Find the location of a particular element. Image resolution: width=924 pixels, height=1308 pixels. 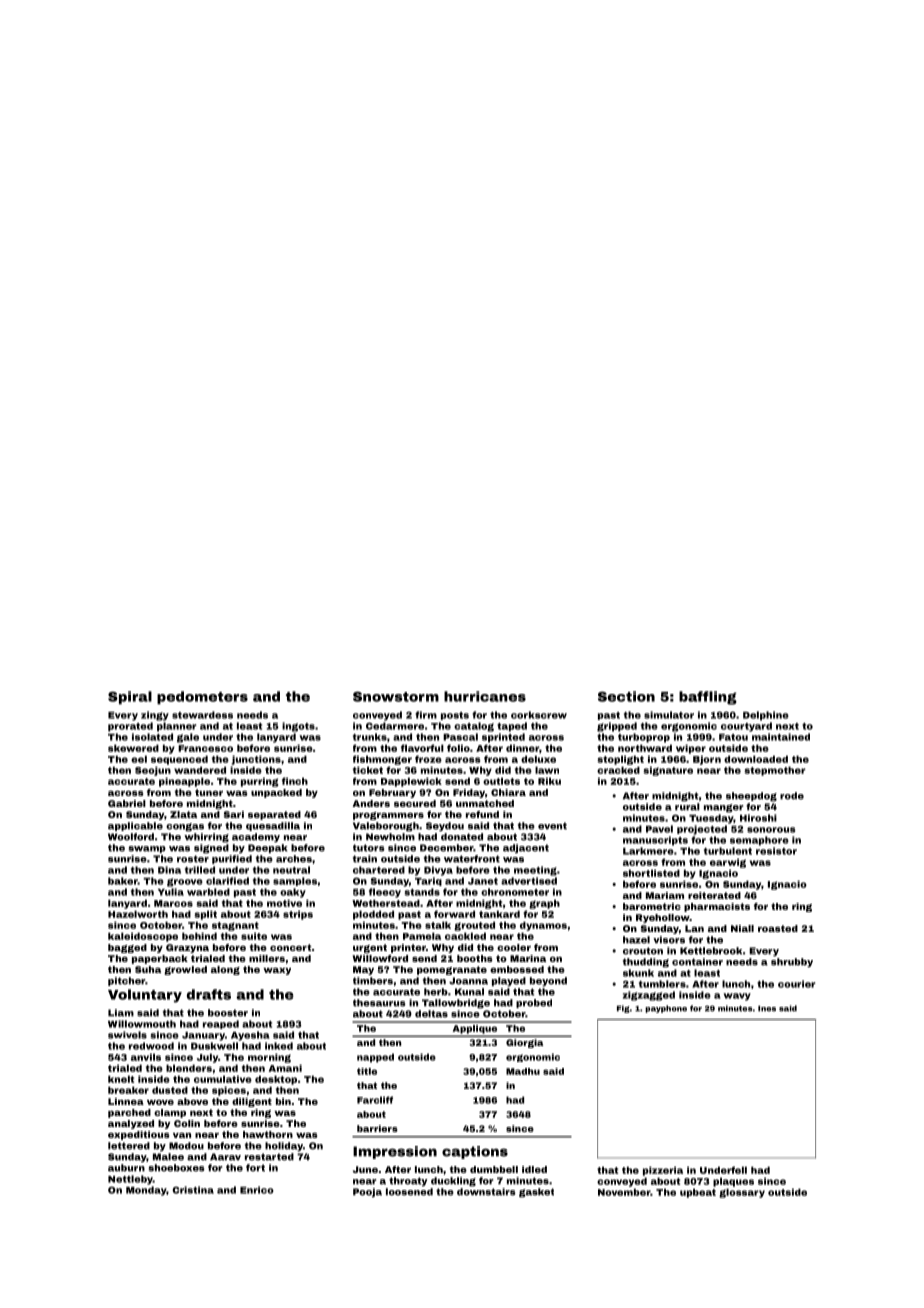

holiday is located at coordinates (284, 1146).
